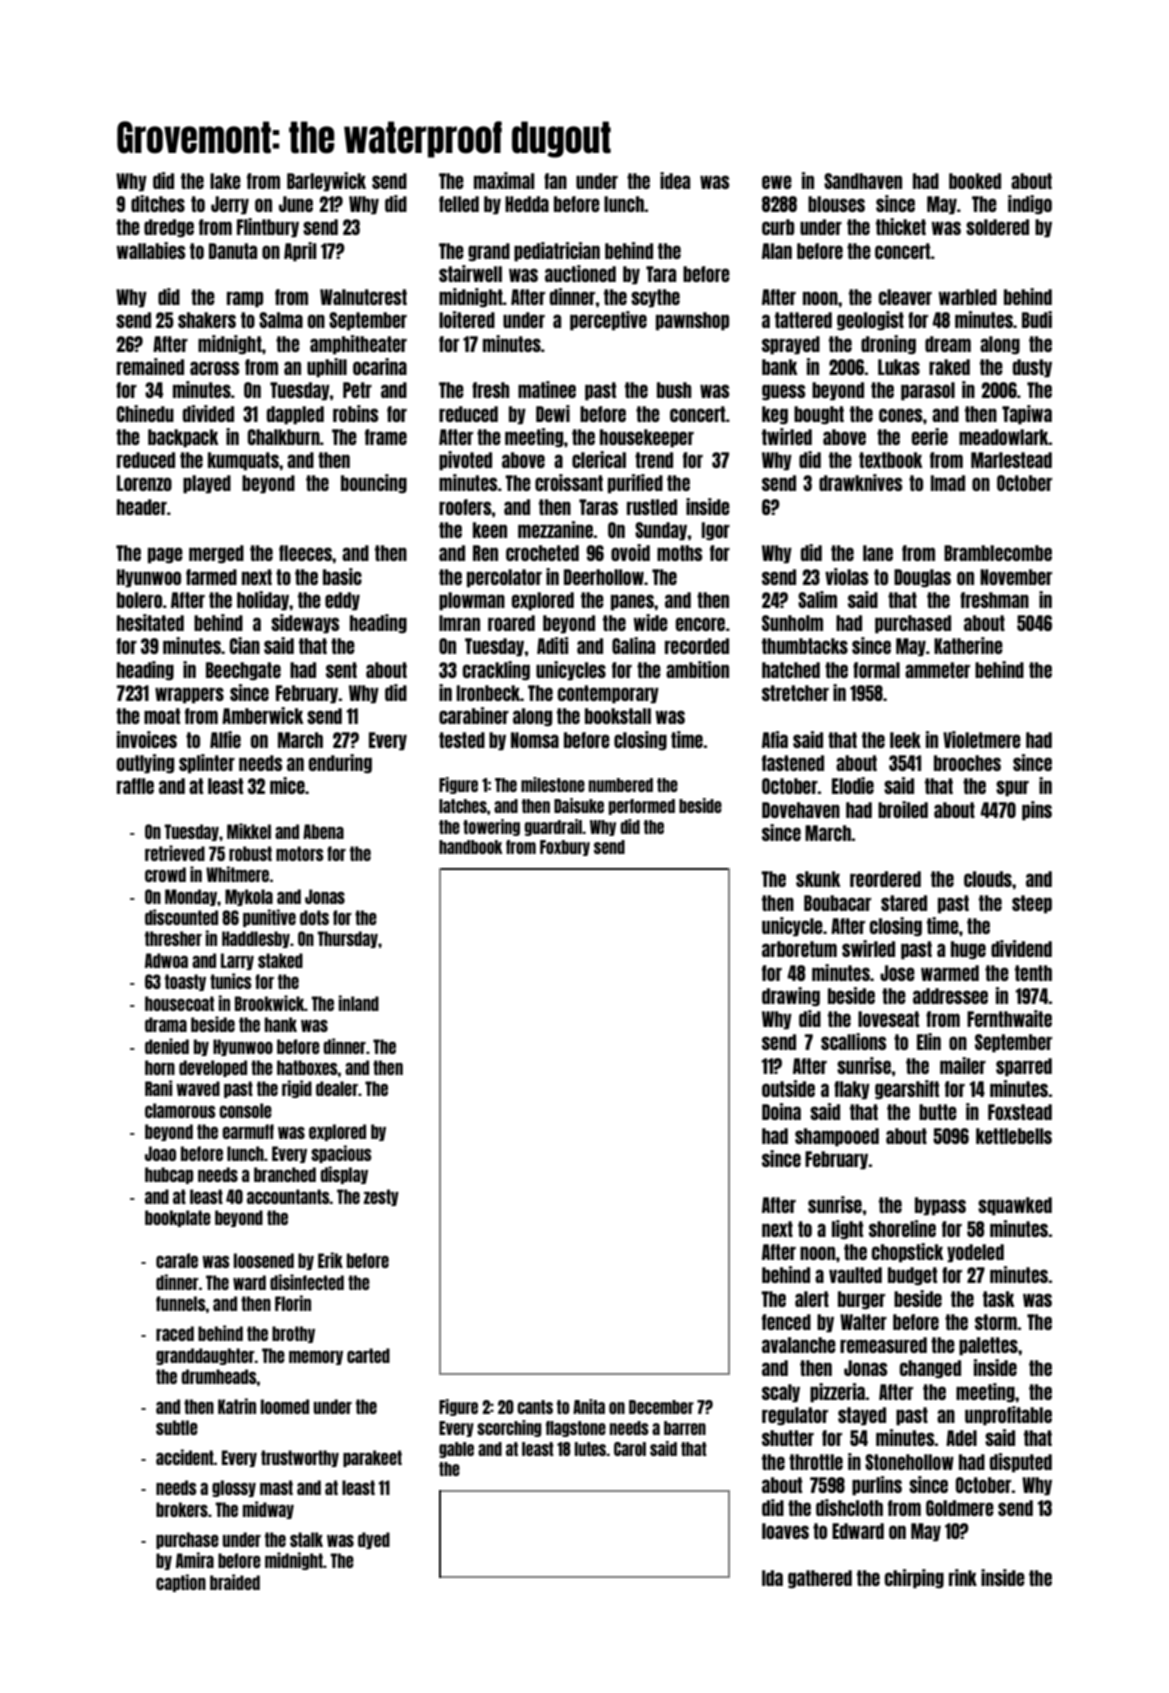 The height and width of the screenshot is (1693, 1169). What do you see at coordinates (1037, 319) in the screenshot?
I see `Budi` at bounding box center [1037, 319].
